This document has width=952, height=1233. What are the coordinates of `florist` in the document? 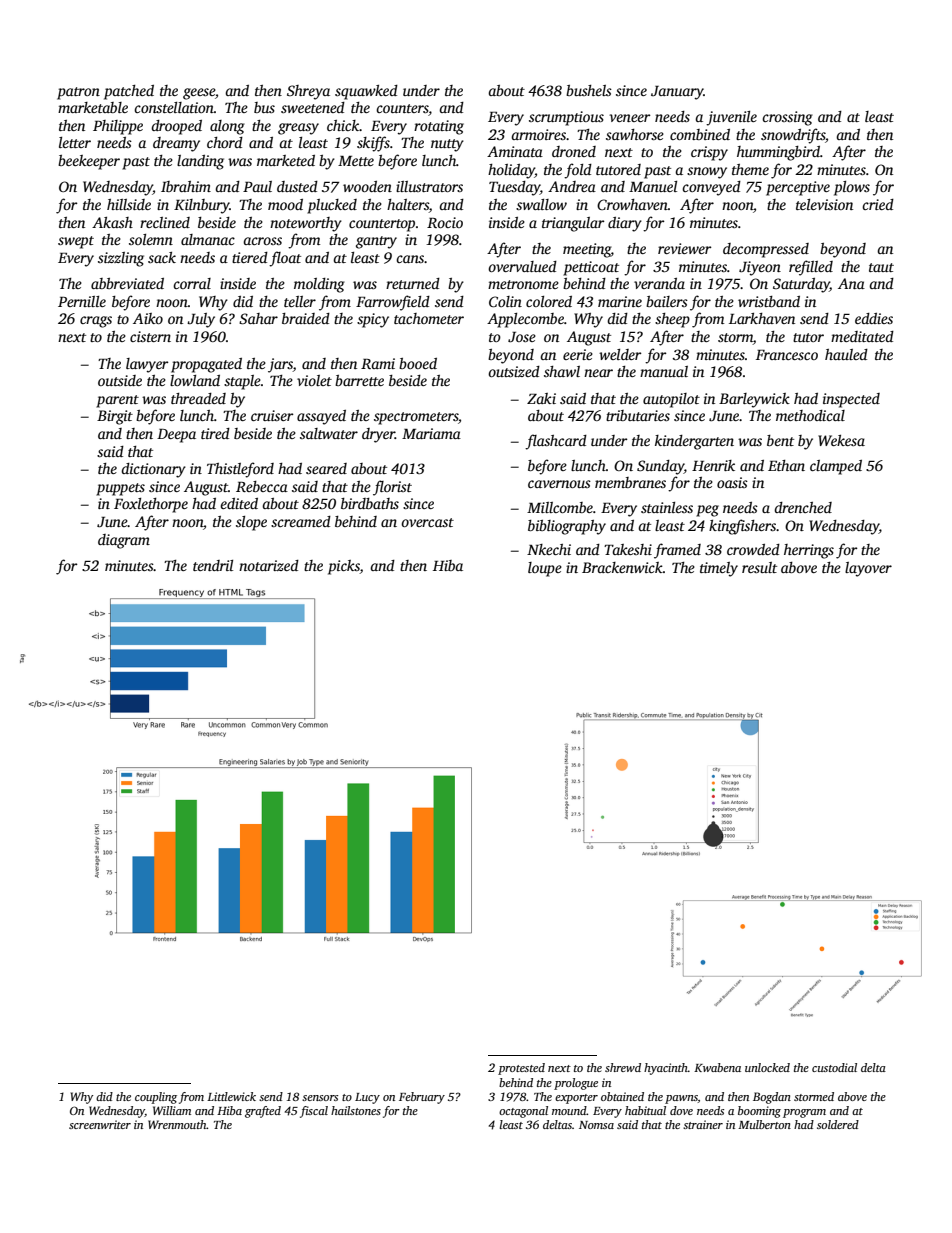 It's located at (392, 488).
